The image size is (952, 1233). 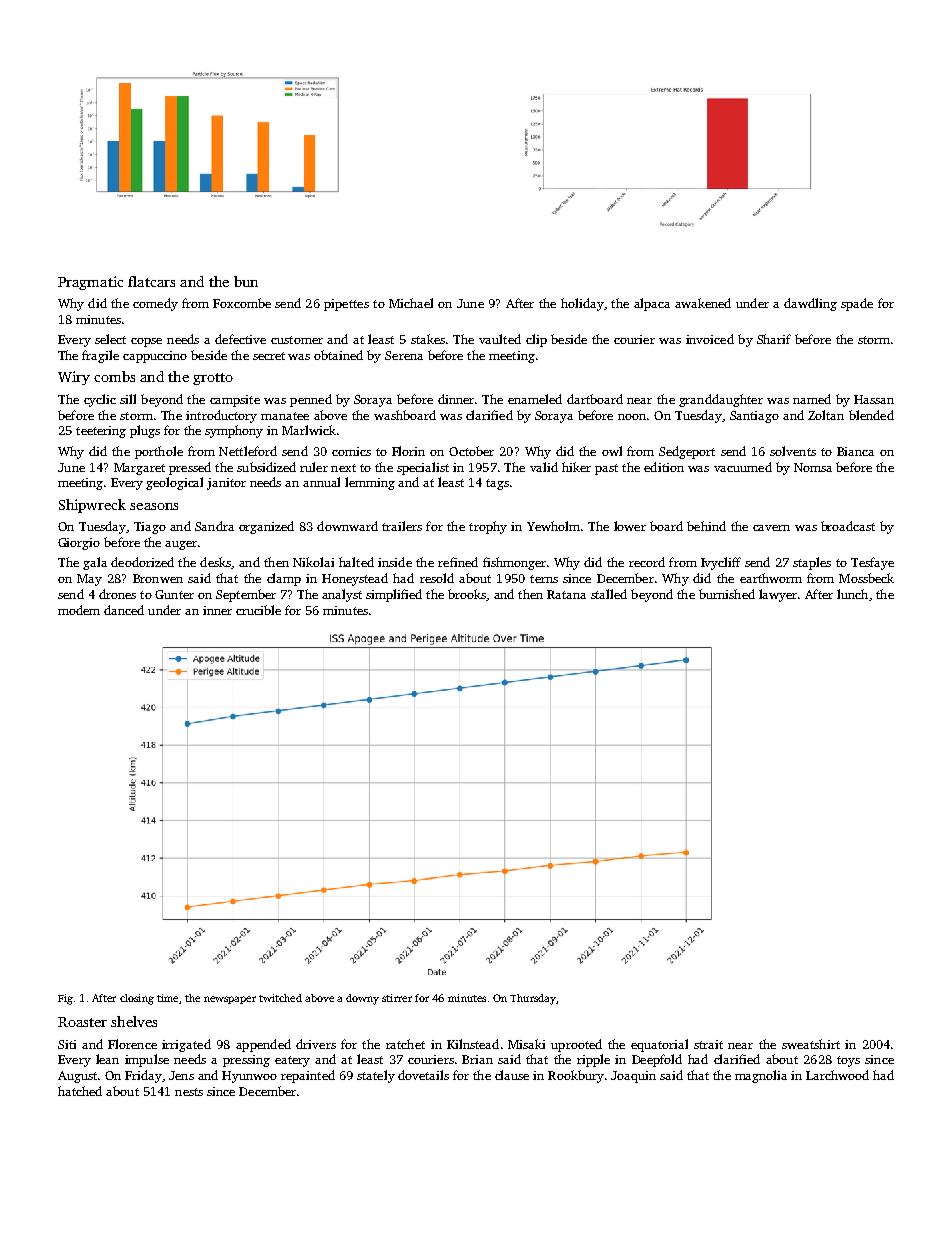 I want to click on stately, so click(x=376, y=1076).
